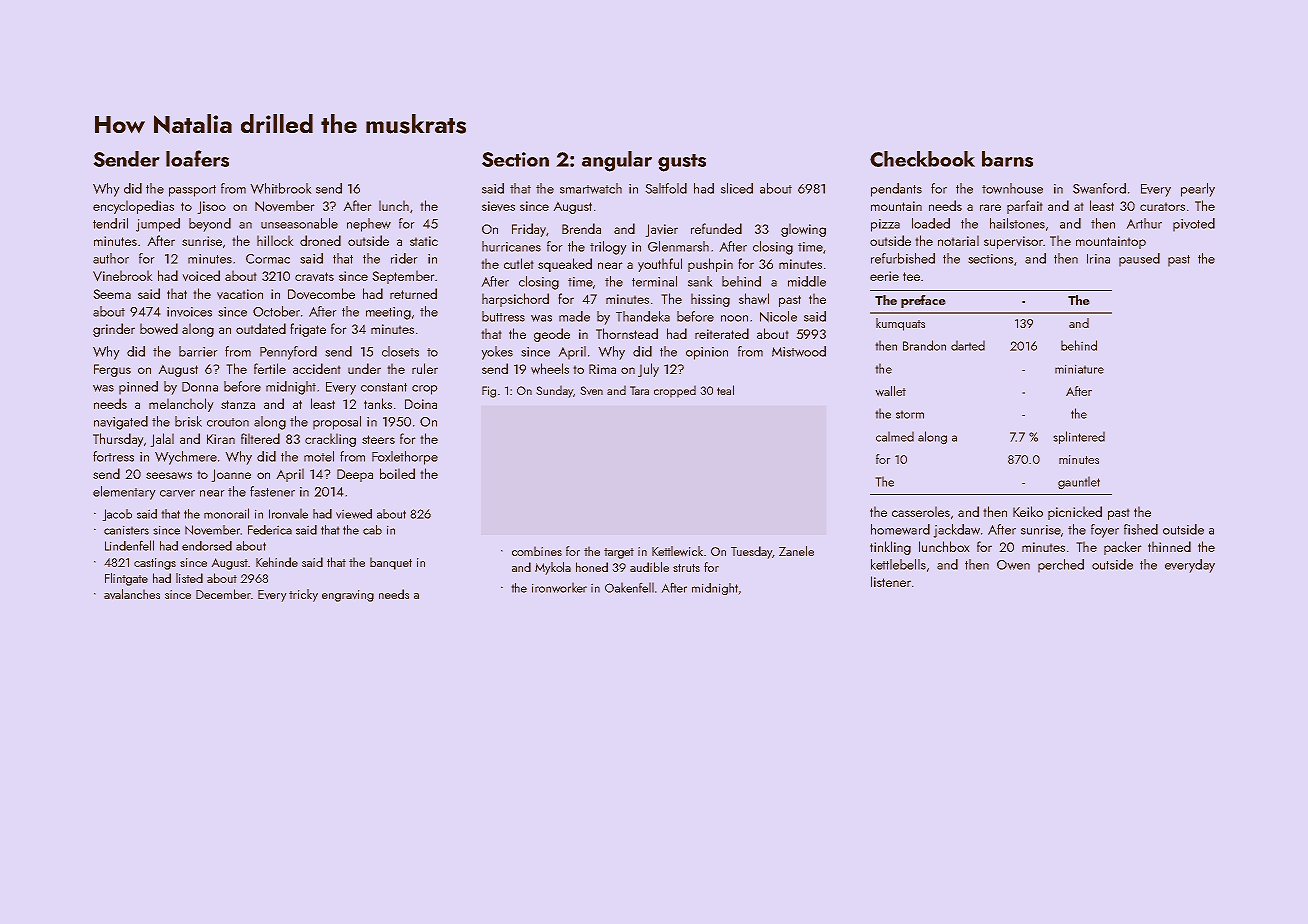  What do you see at coordinates (391, 563) in the document?
I see `banquet` at bounding box center [391, 563].
